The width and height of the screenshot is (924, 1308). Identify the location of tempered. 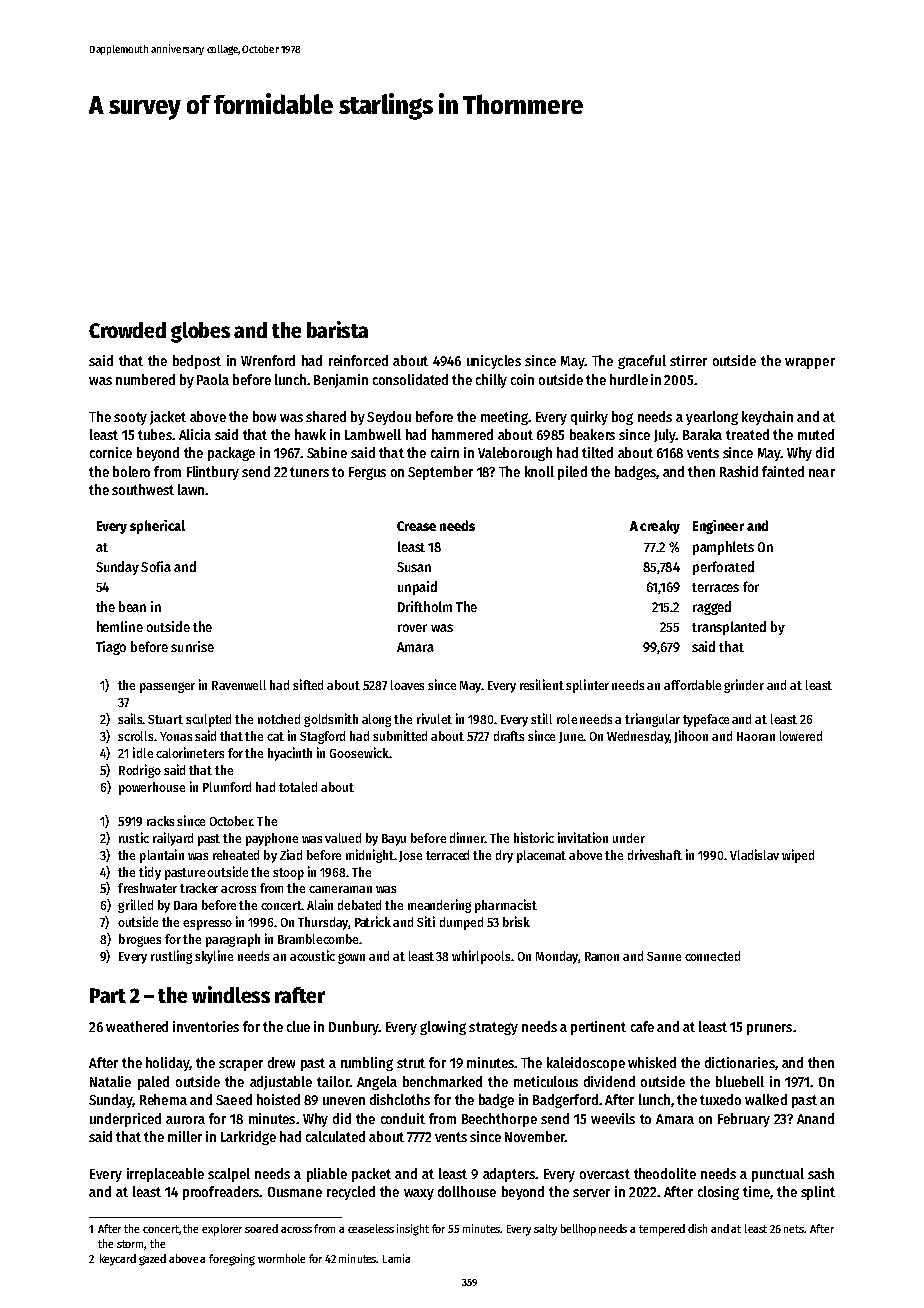
(662, 1230).
